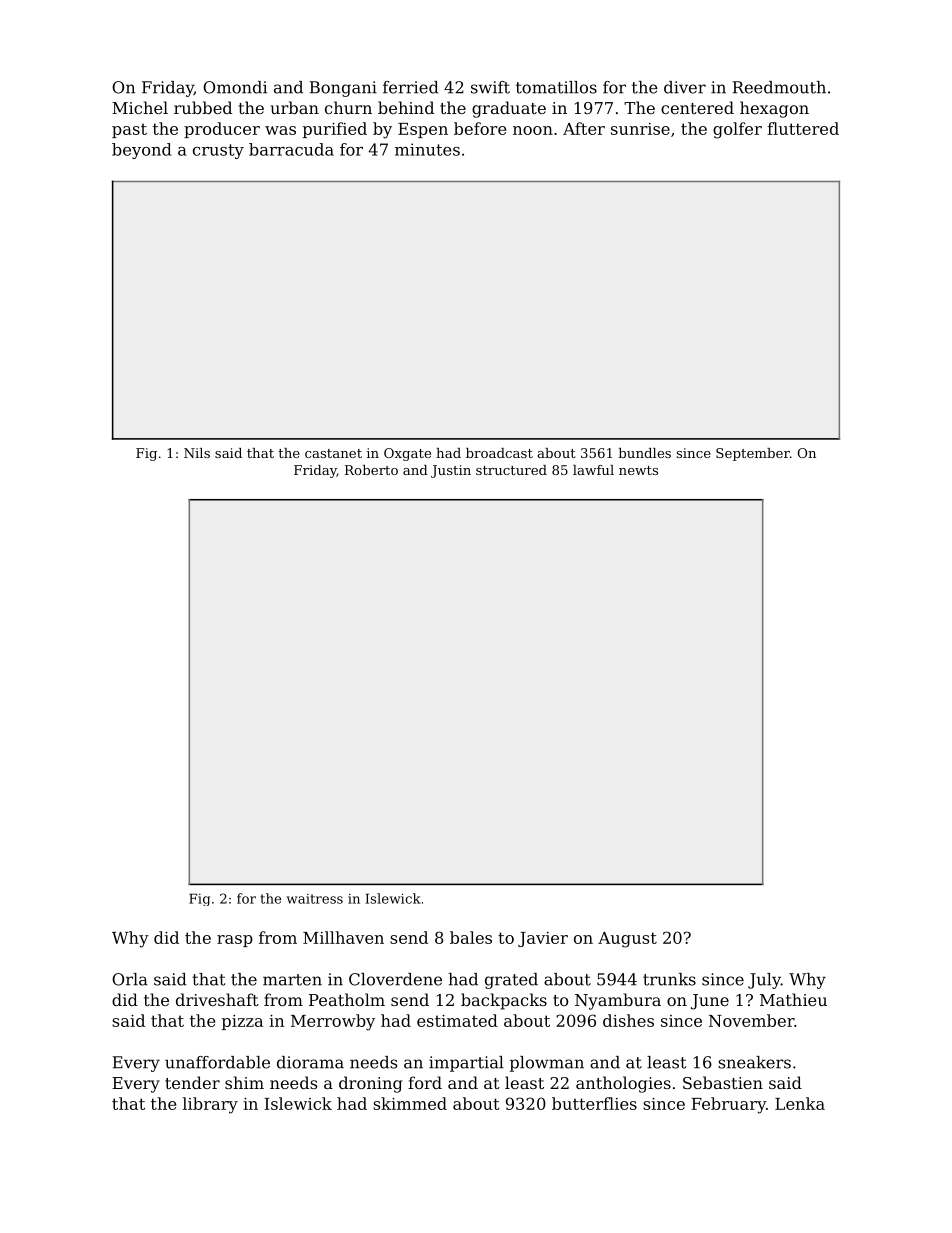  Describe the element at coordinates (333, 453) in the screenshot. I see `castanet` at that location.
